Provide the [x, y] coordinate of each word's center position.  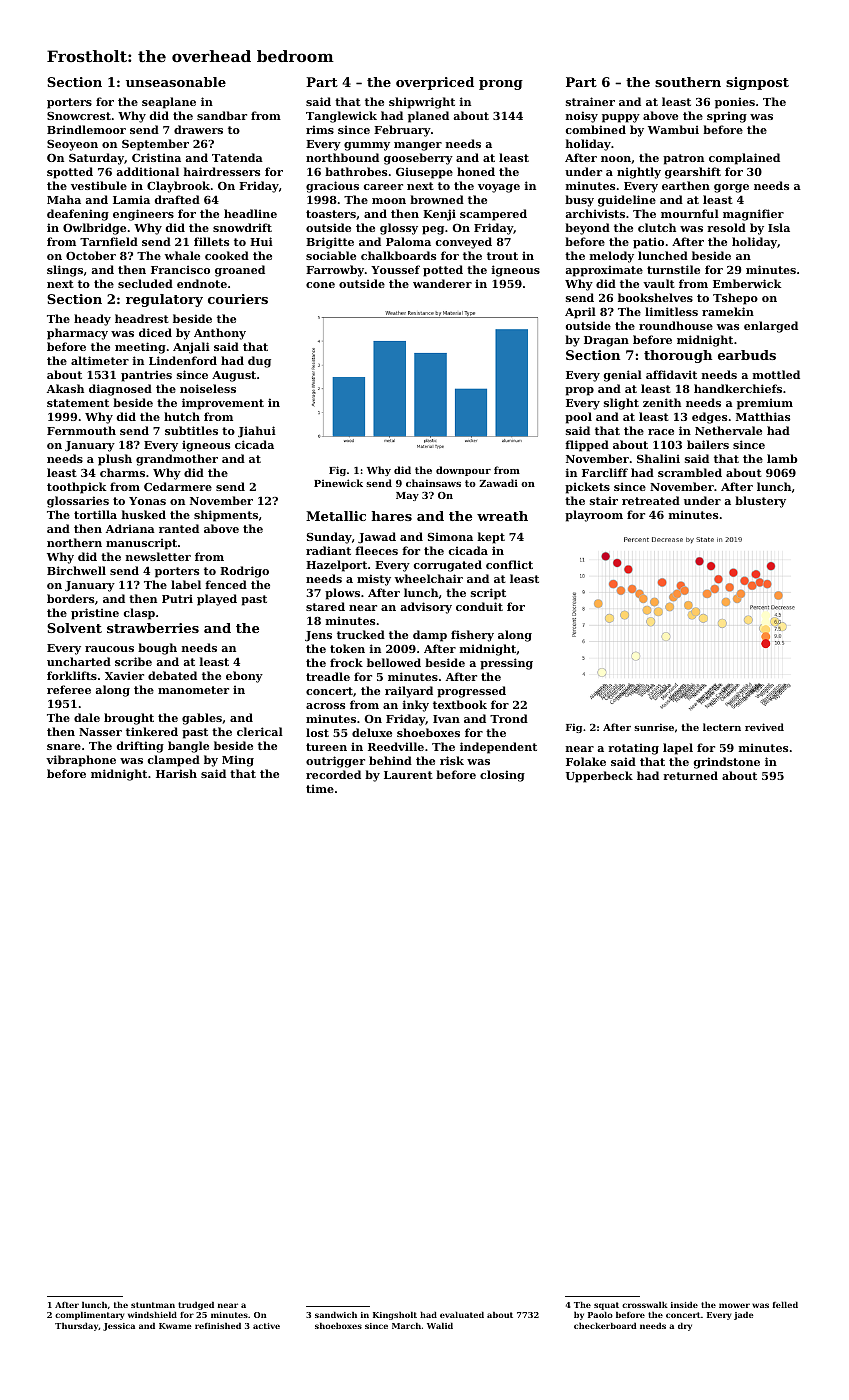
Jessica [119, 1327]
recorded [333, 774]
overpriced [435, 83]
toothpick [76, 488]
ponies [735, 103]
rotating [633, 749]
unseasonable [176, 82]
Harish [176, 773]
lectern [722, 727]
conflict [509, 564]
